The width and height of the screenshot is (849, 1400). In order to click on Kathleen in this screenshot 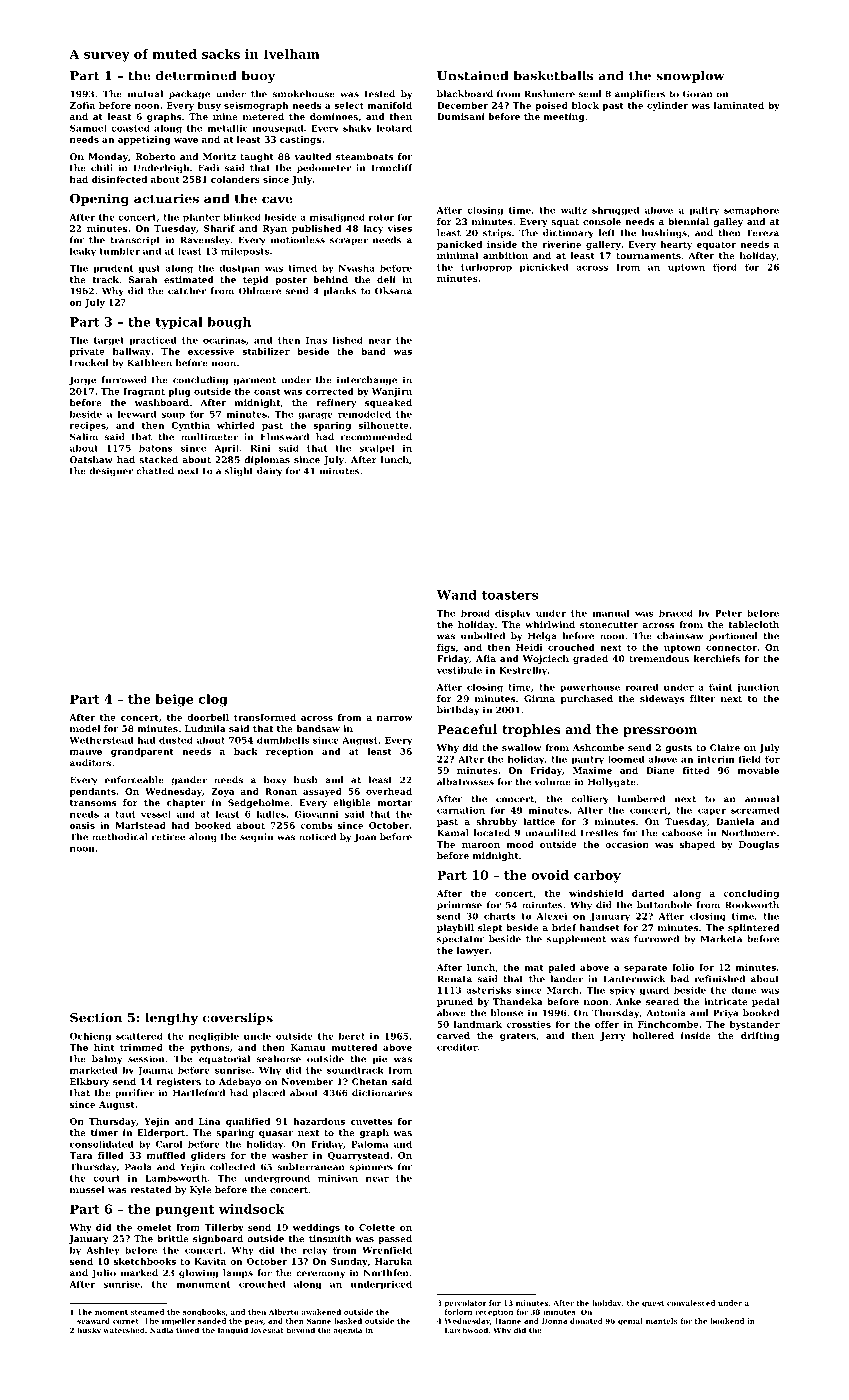, I will do `click(149, 363)`.
